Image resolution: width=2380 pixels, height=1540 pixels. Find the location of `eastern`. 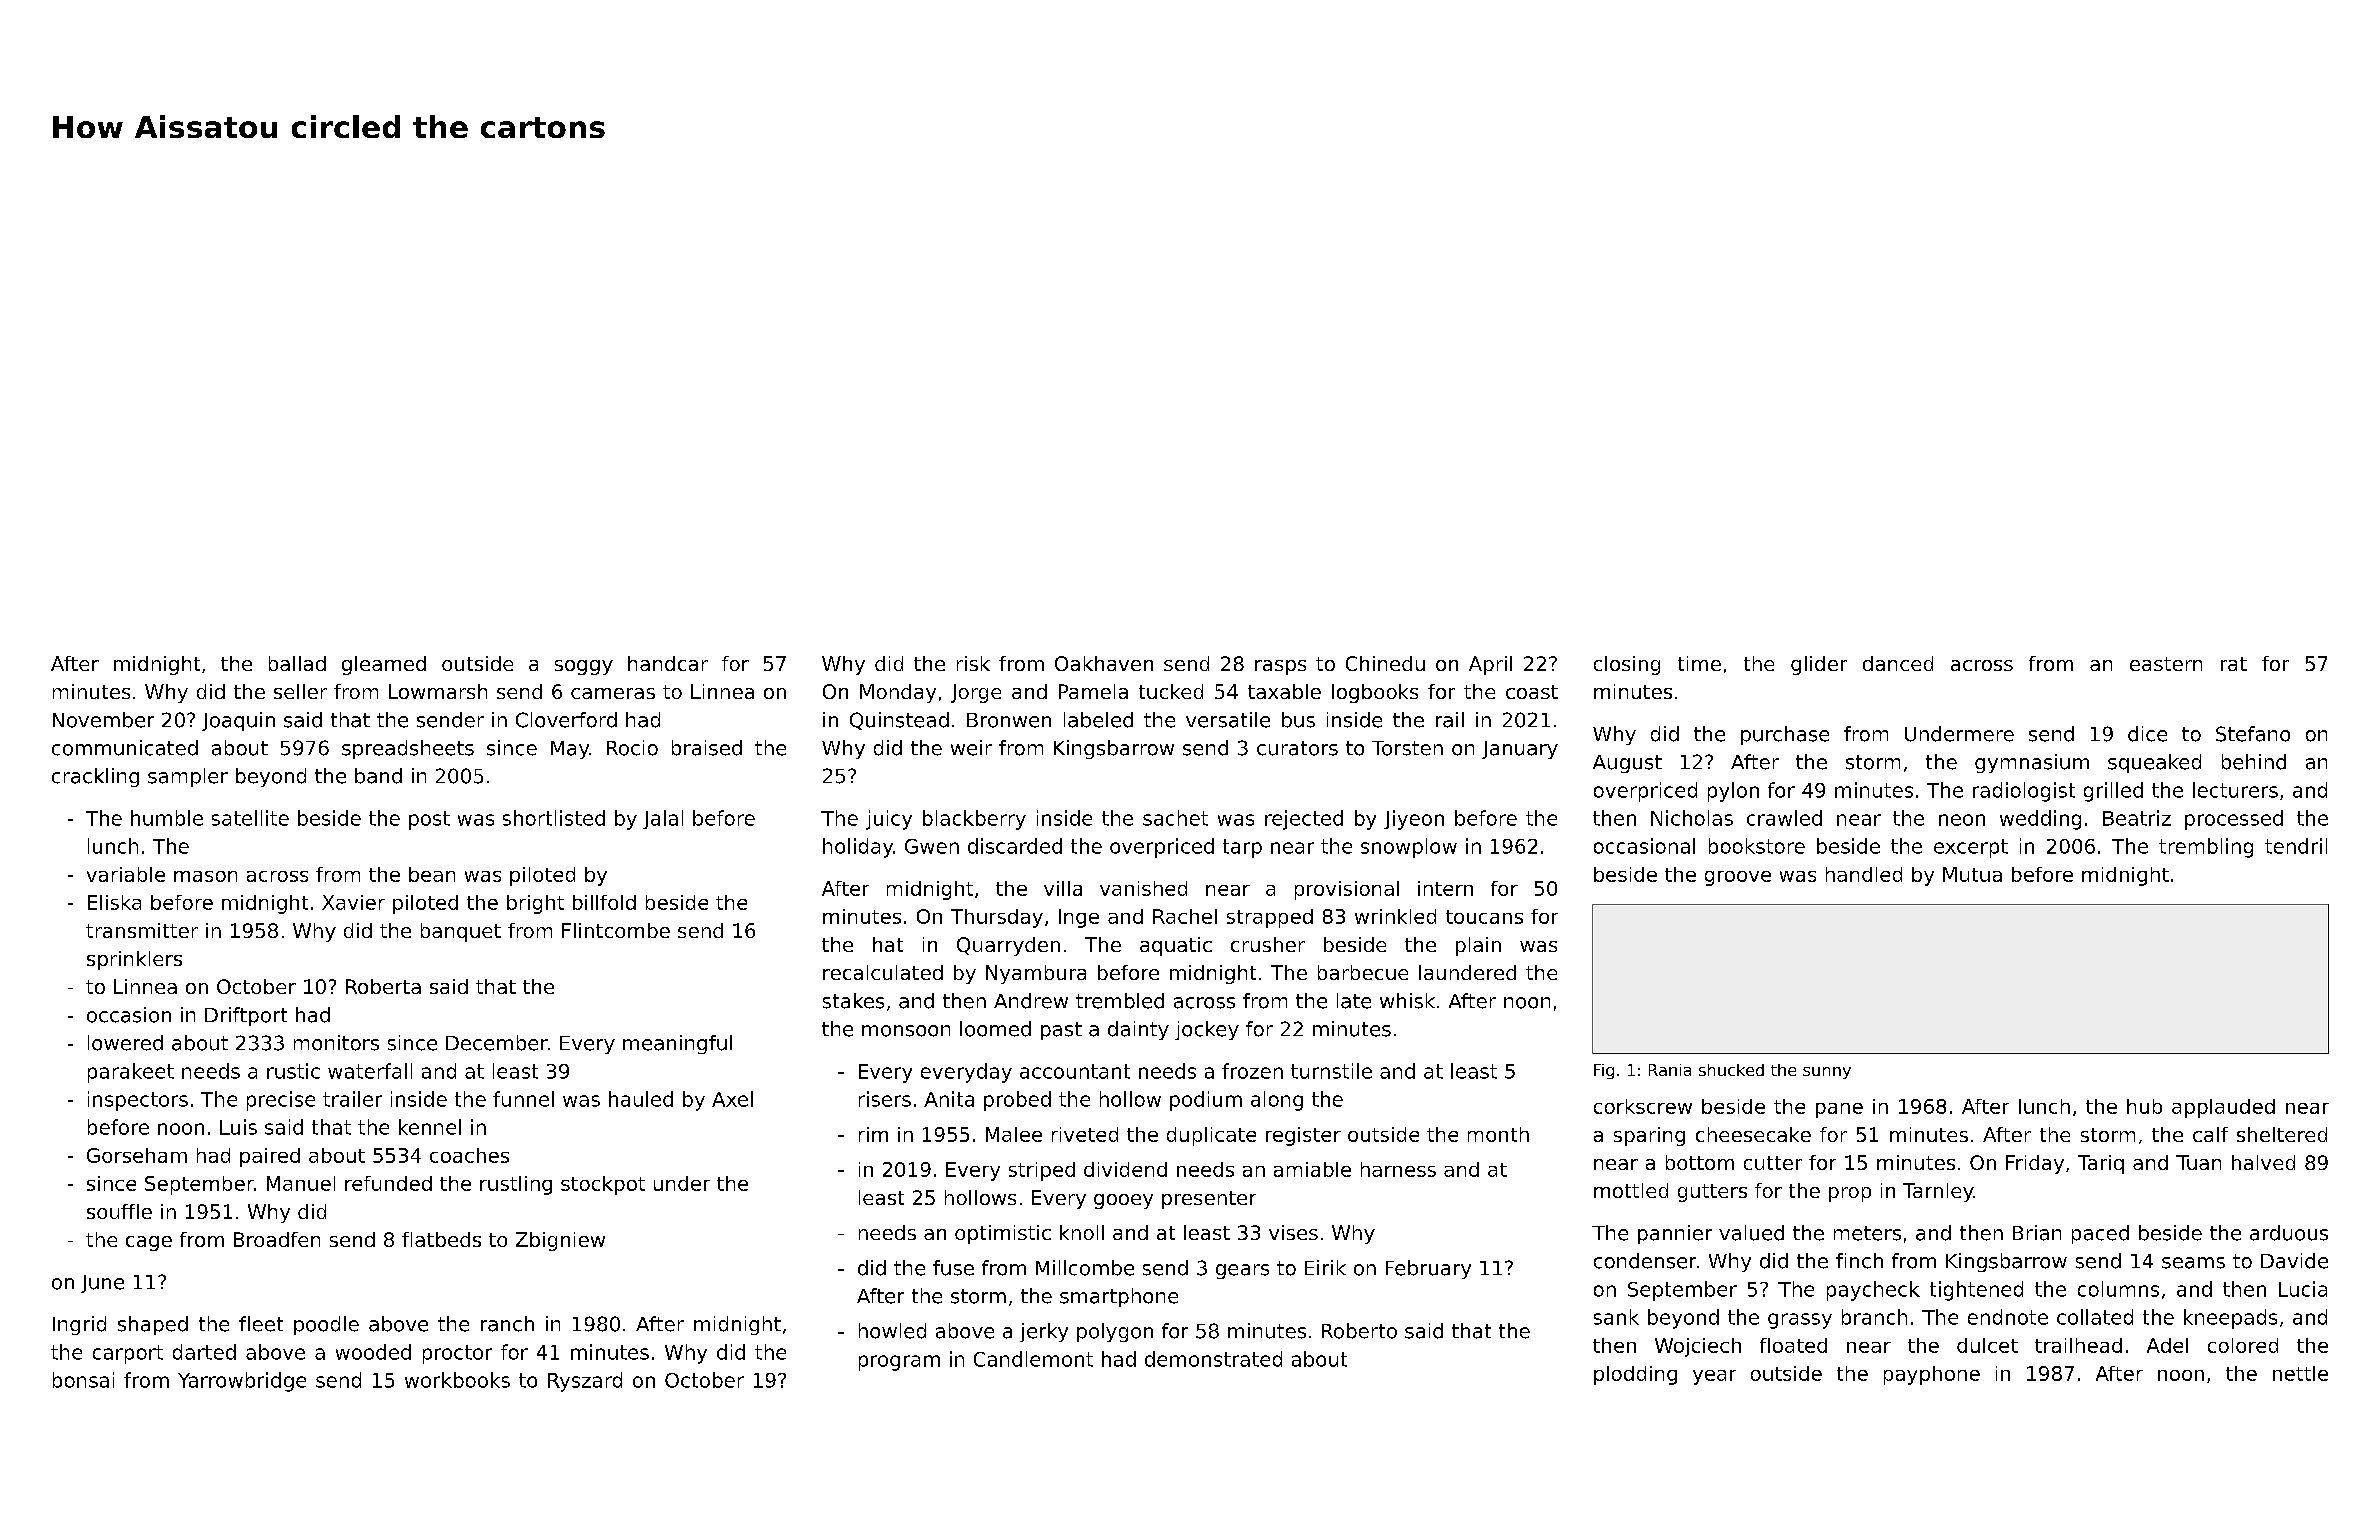

eastern is located at coordinates (2166, 664).
